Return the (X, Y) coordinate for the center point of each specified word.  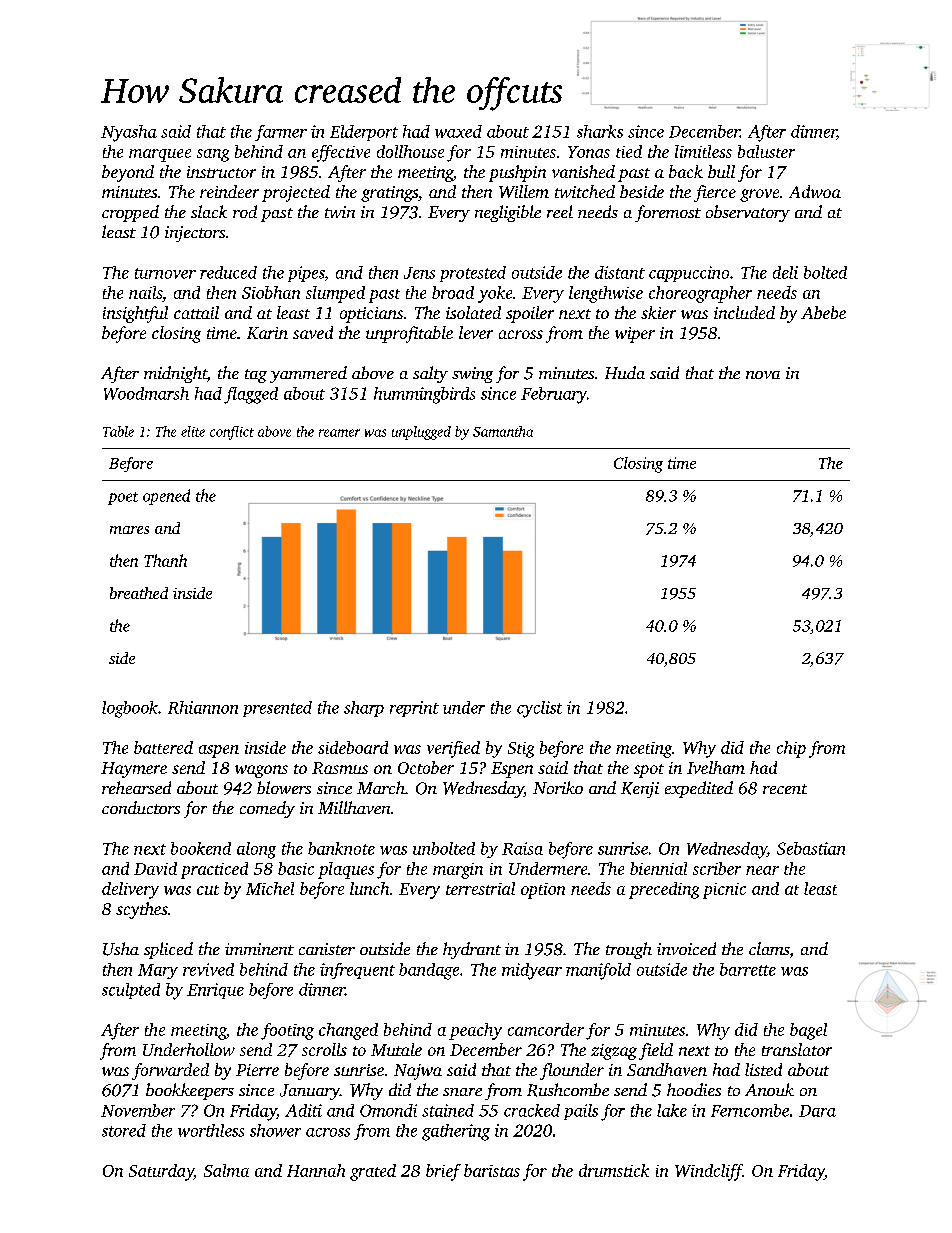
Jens (419, 273)
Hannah (316, 1170)
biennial (658, 868)
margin (458, 871)
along (256, 850)
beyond (128, 173)
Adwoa (815, 191)
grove (759, 195)
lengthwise (606, 294)
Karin (267, 333)
